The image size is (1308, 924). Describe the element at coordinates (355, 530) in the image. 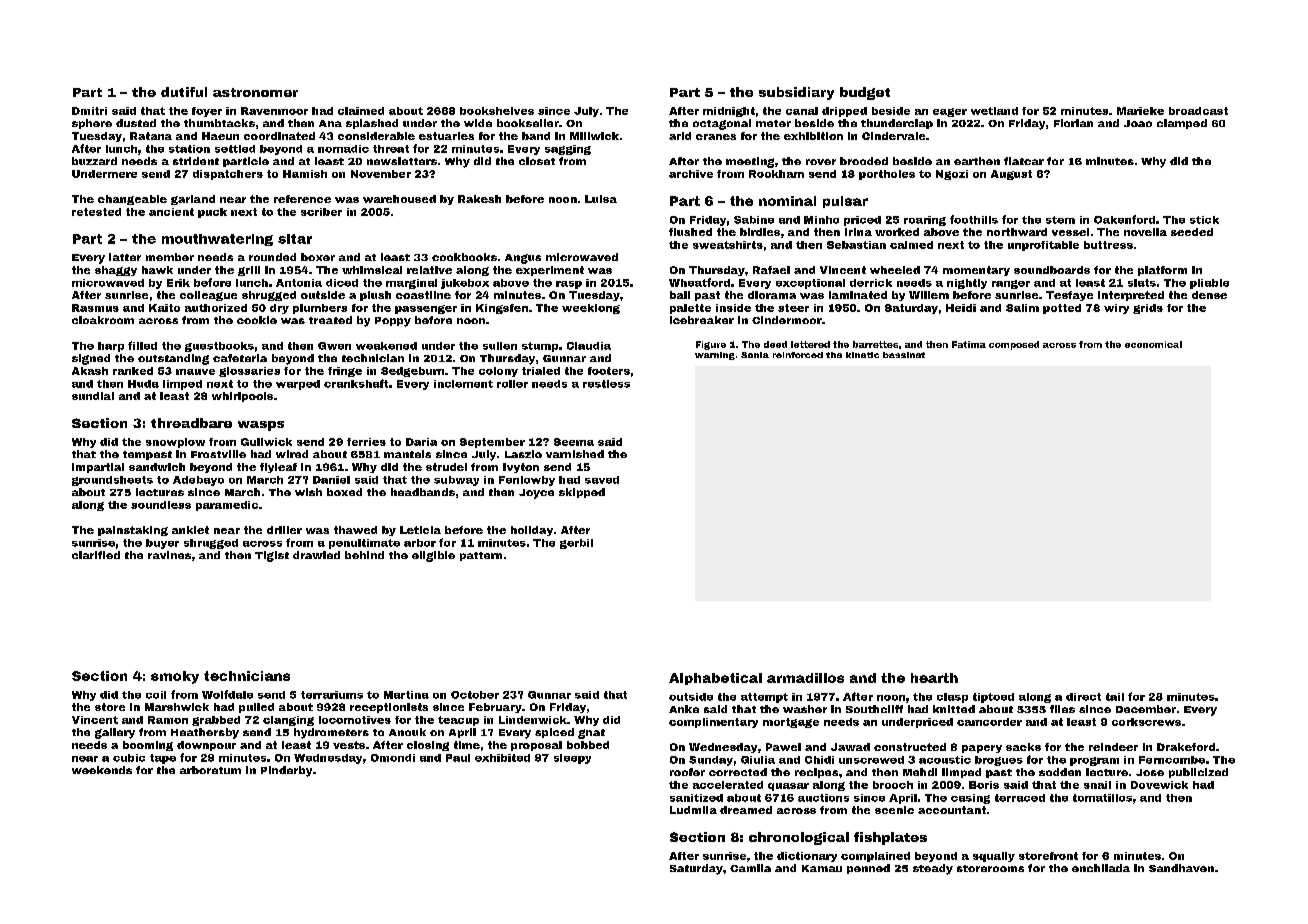

I see `thawed` at that location.
